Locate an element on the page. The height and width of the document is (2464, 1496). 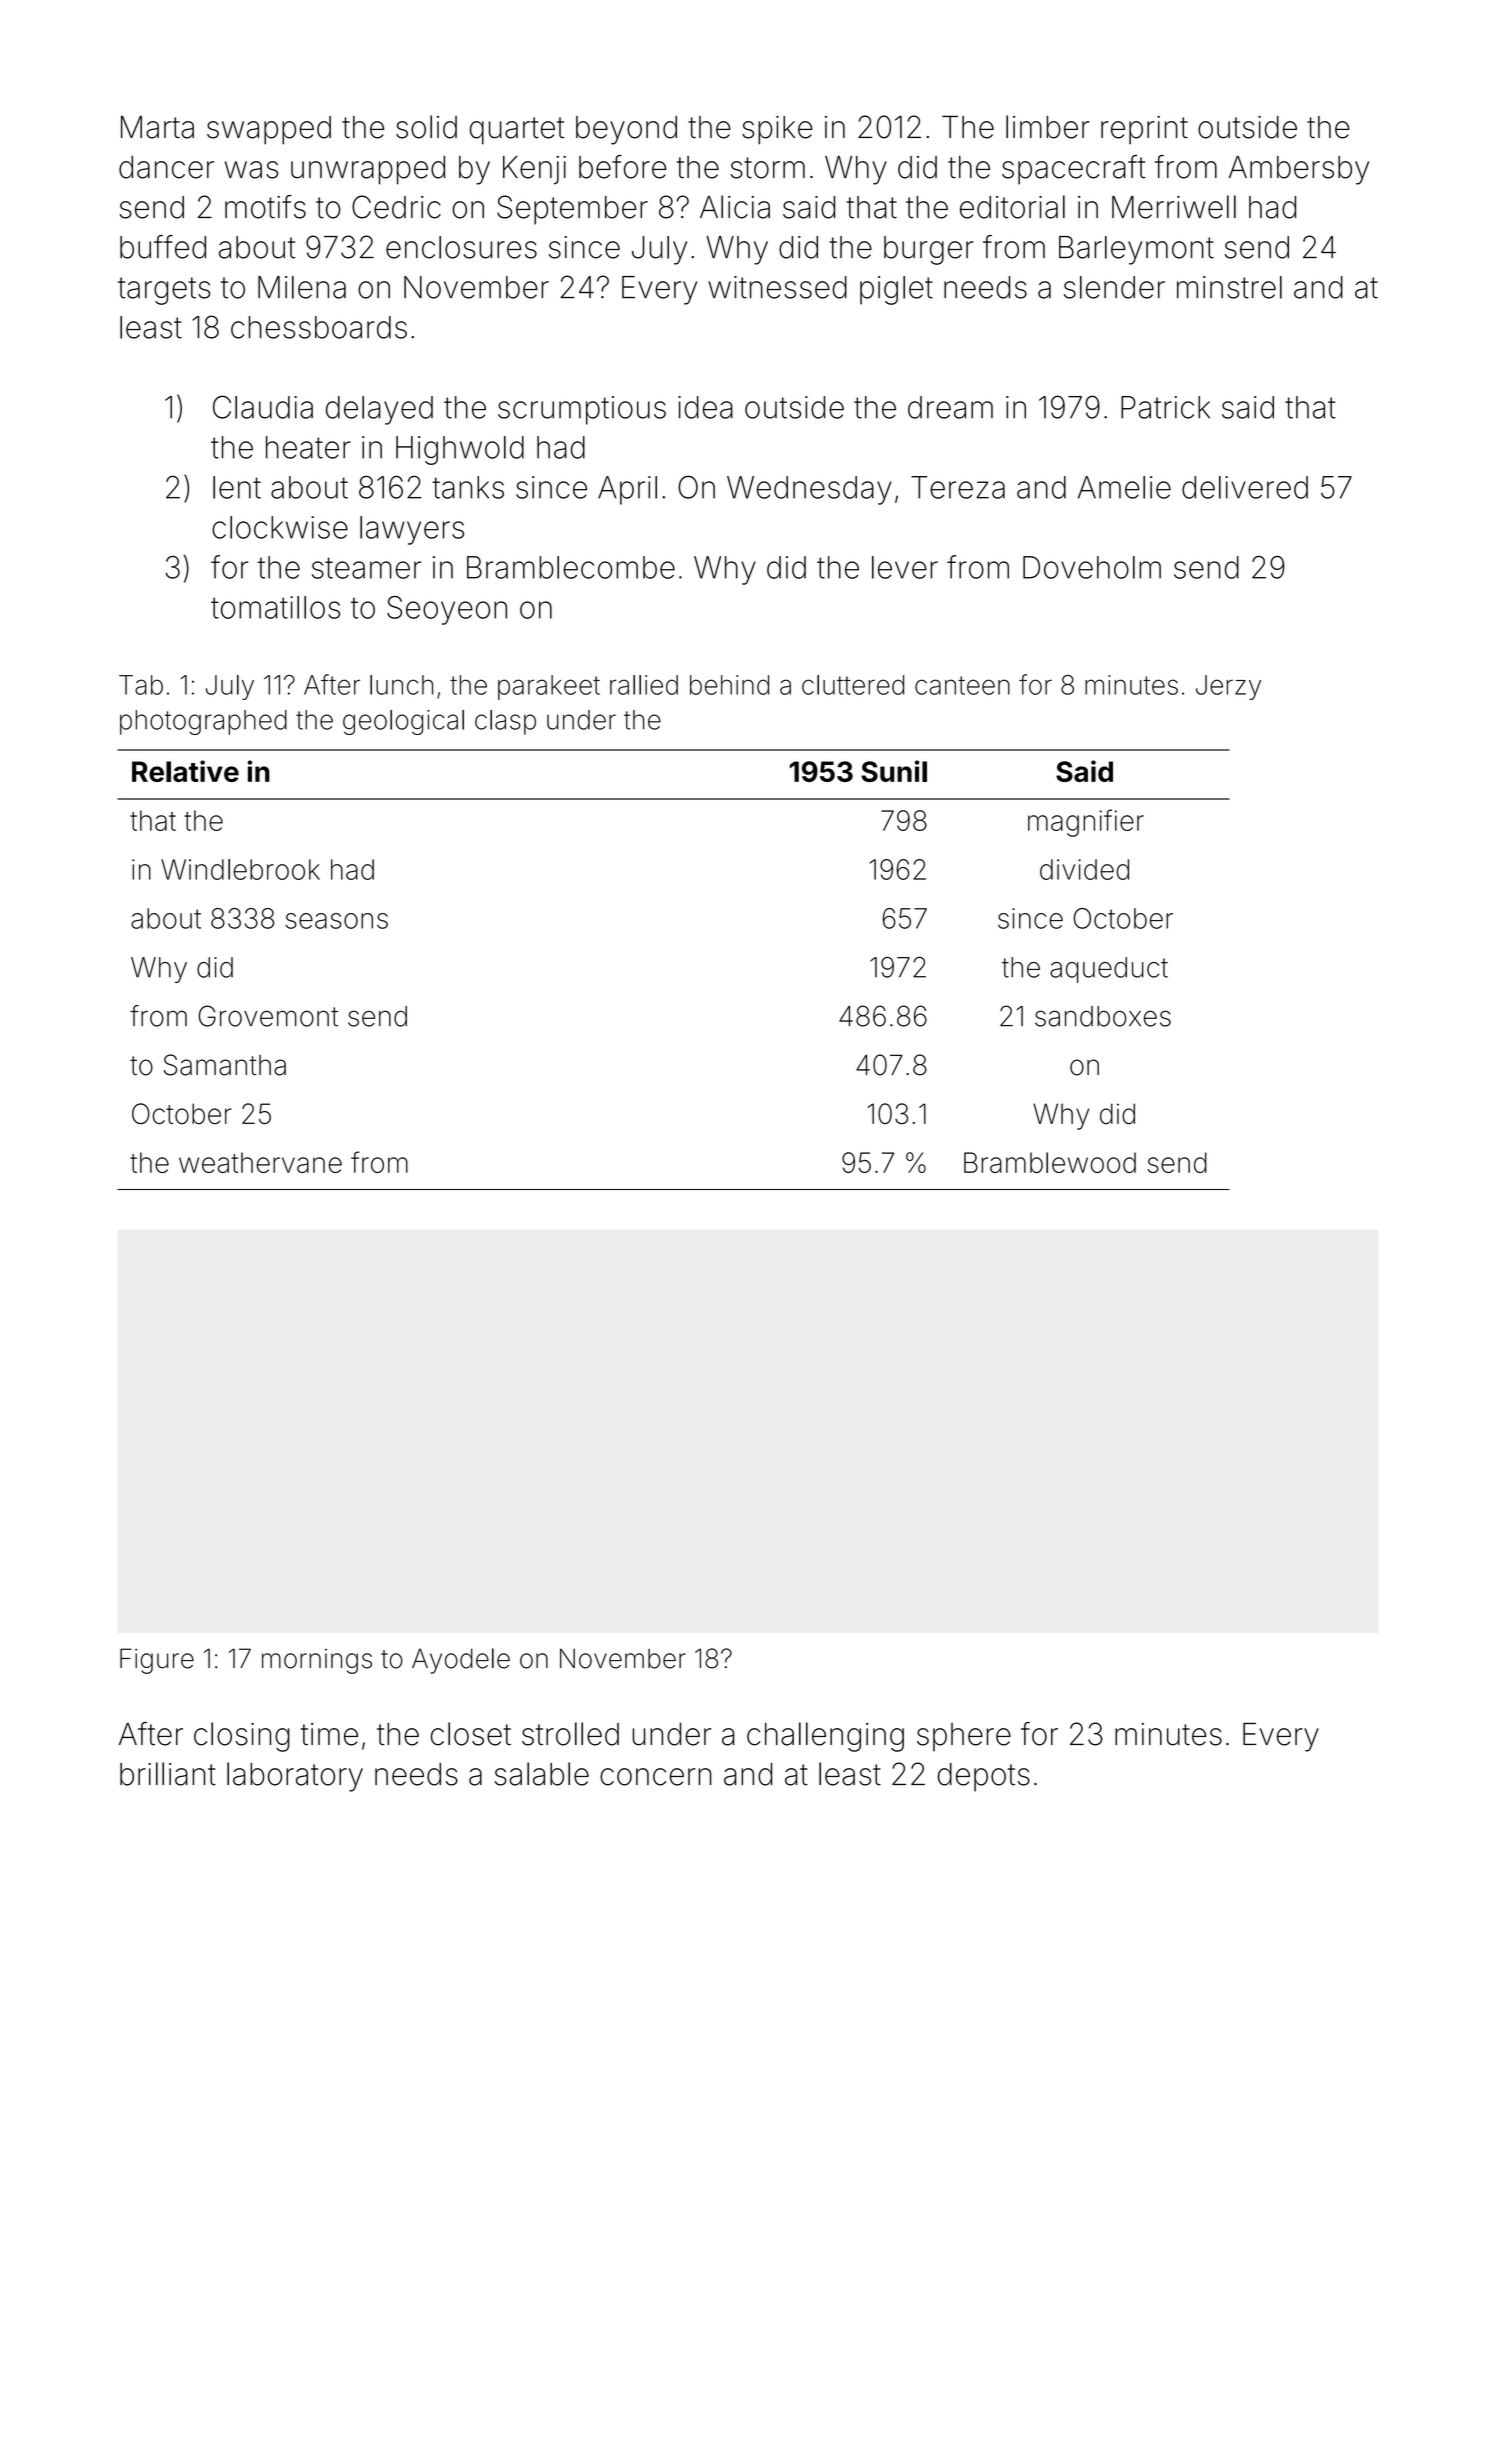
sphere is located at coordinates (964, 1737).
